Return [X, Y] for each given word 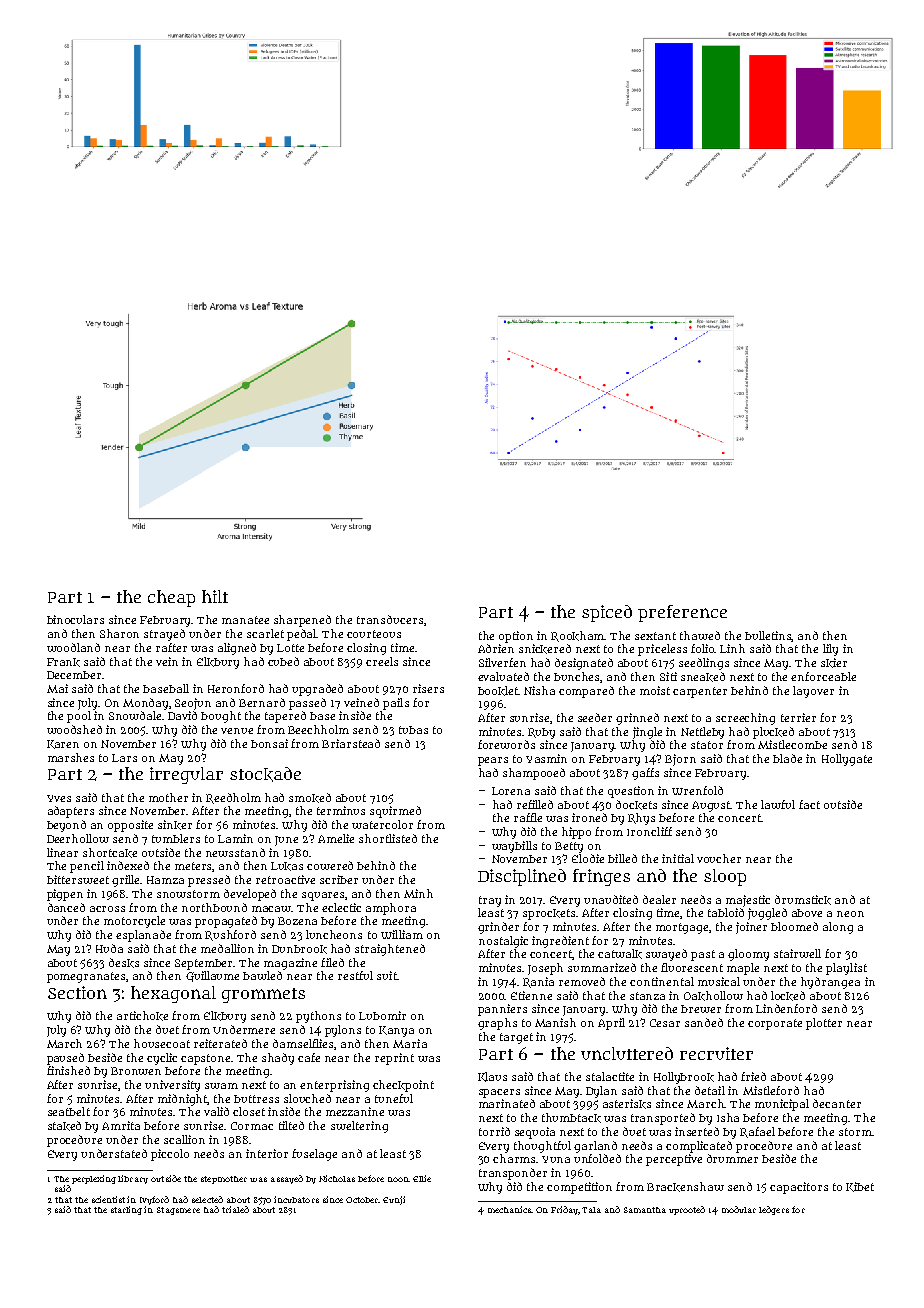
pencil [87, 867]
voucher [719, 858]
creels [382, 661]
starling [126, 1210]
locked [788, 996]
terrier [798, 717]
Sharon [119, 633]
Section [77, 992]
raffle [528, 817]
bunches [577, 677]
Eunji [394, 1200]
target [516, 1038]
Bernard [262, 702]
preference [682, 613]
